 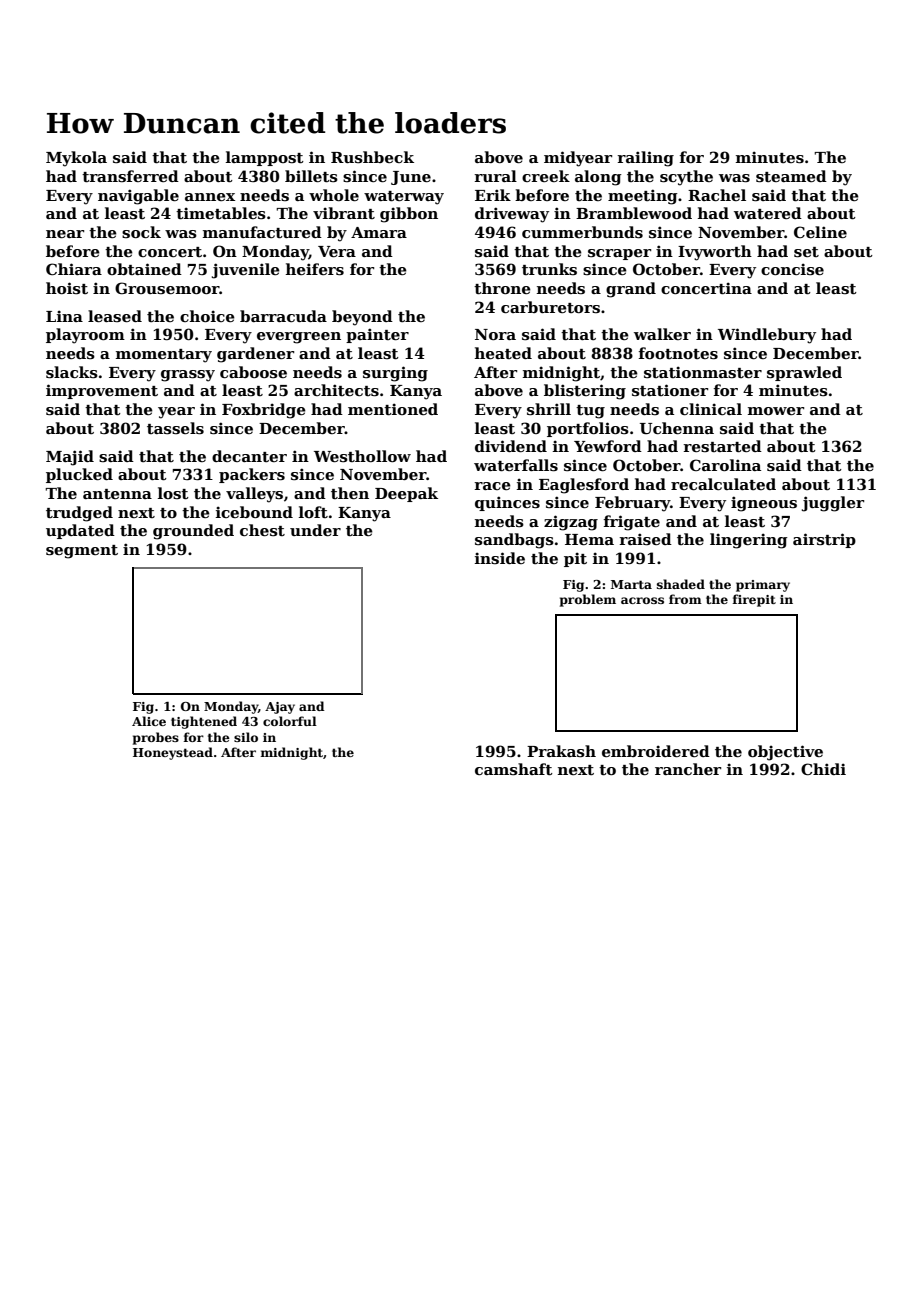 What do you see at coordinates (500, 558) in the page?
I see `inside` at bounding box center [500, 558].
